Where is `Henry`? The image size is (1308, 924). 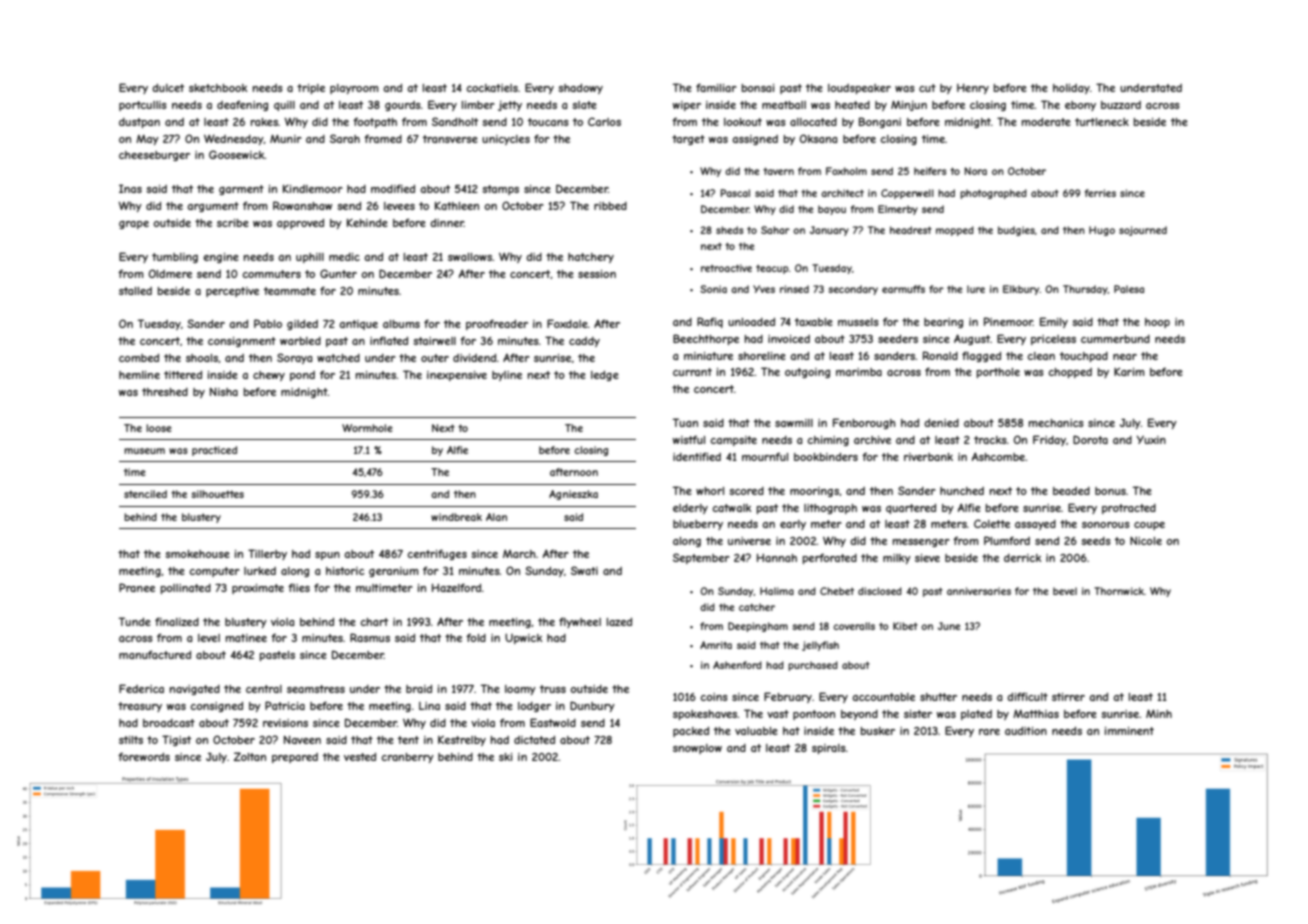
Henry is located at coordinates (973, 89).
